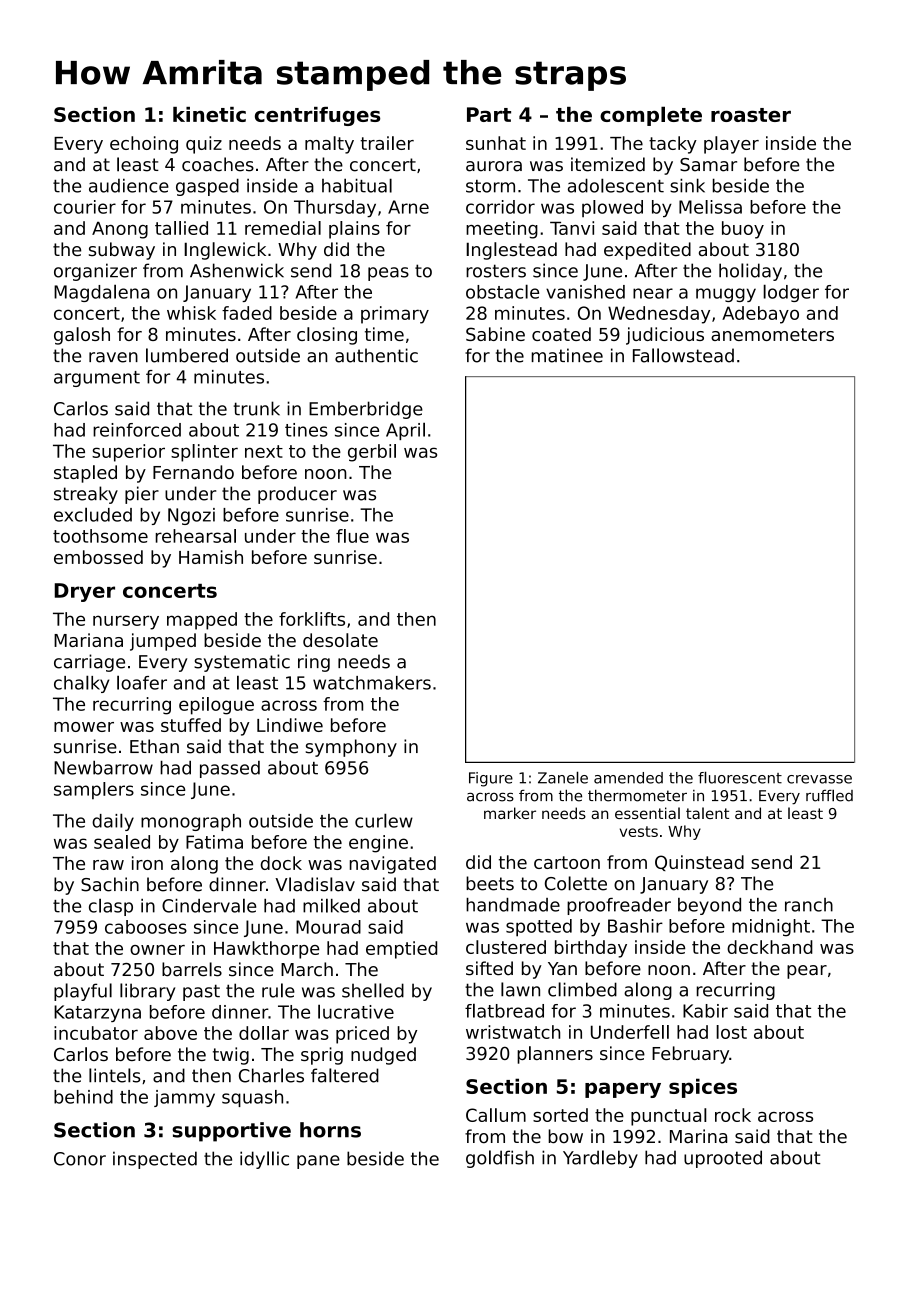 The width and height of the screenshot is (908, 1316). Describe the element at coordinates (772, 334) in the screenshot. I see `anemometers` at that location.
